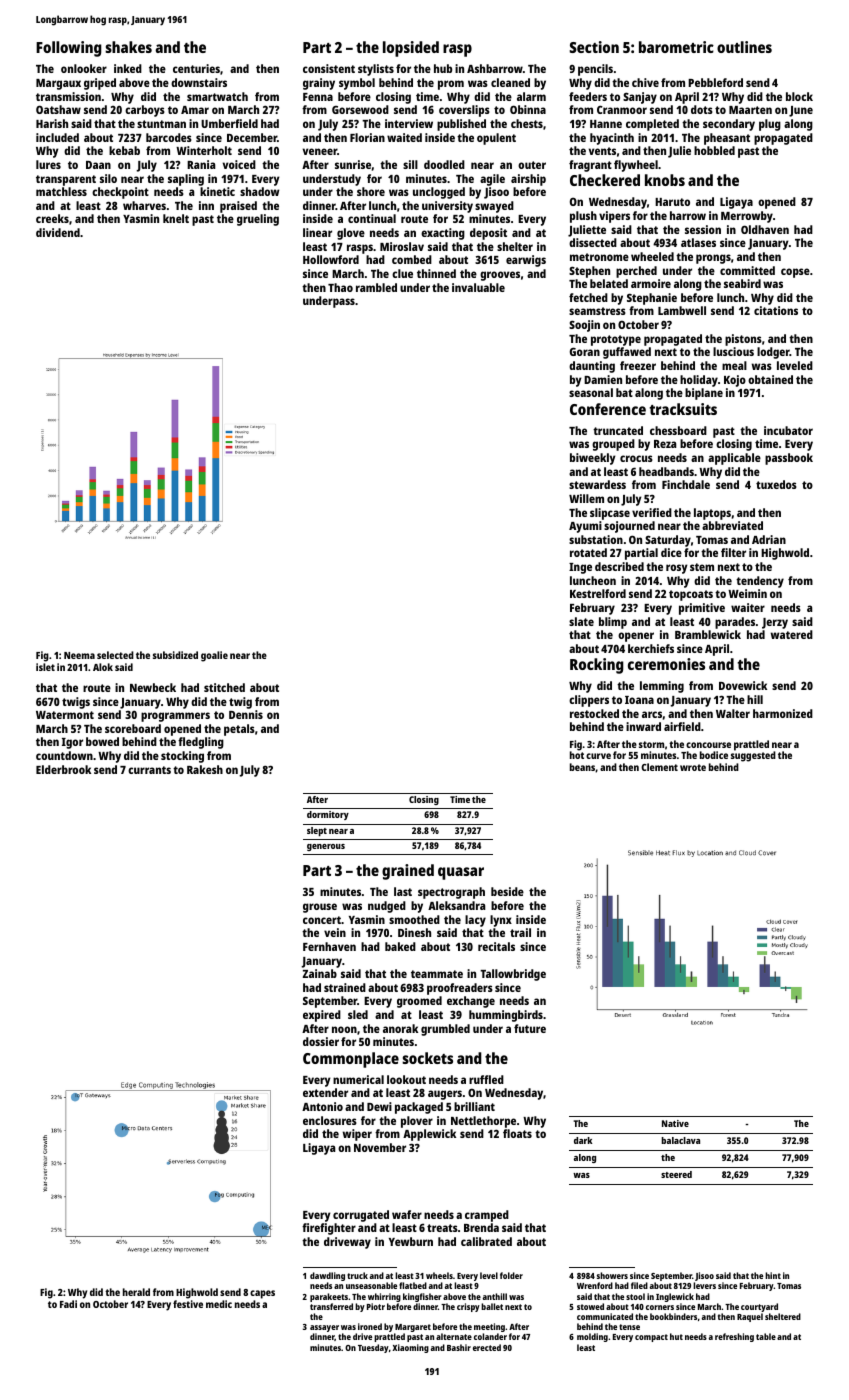  Describe the element at coordinates (68, 1304) in the document. I see `Fadi` at that location.
